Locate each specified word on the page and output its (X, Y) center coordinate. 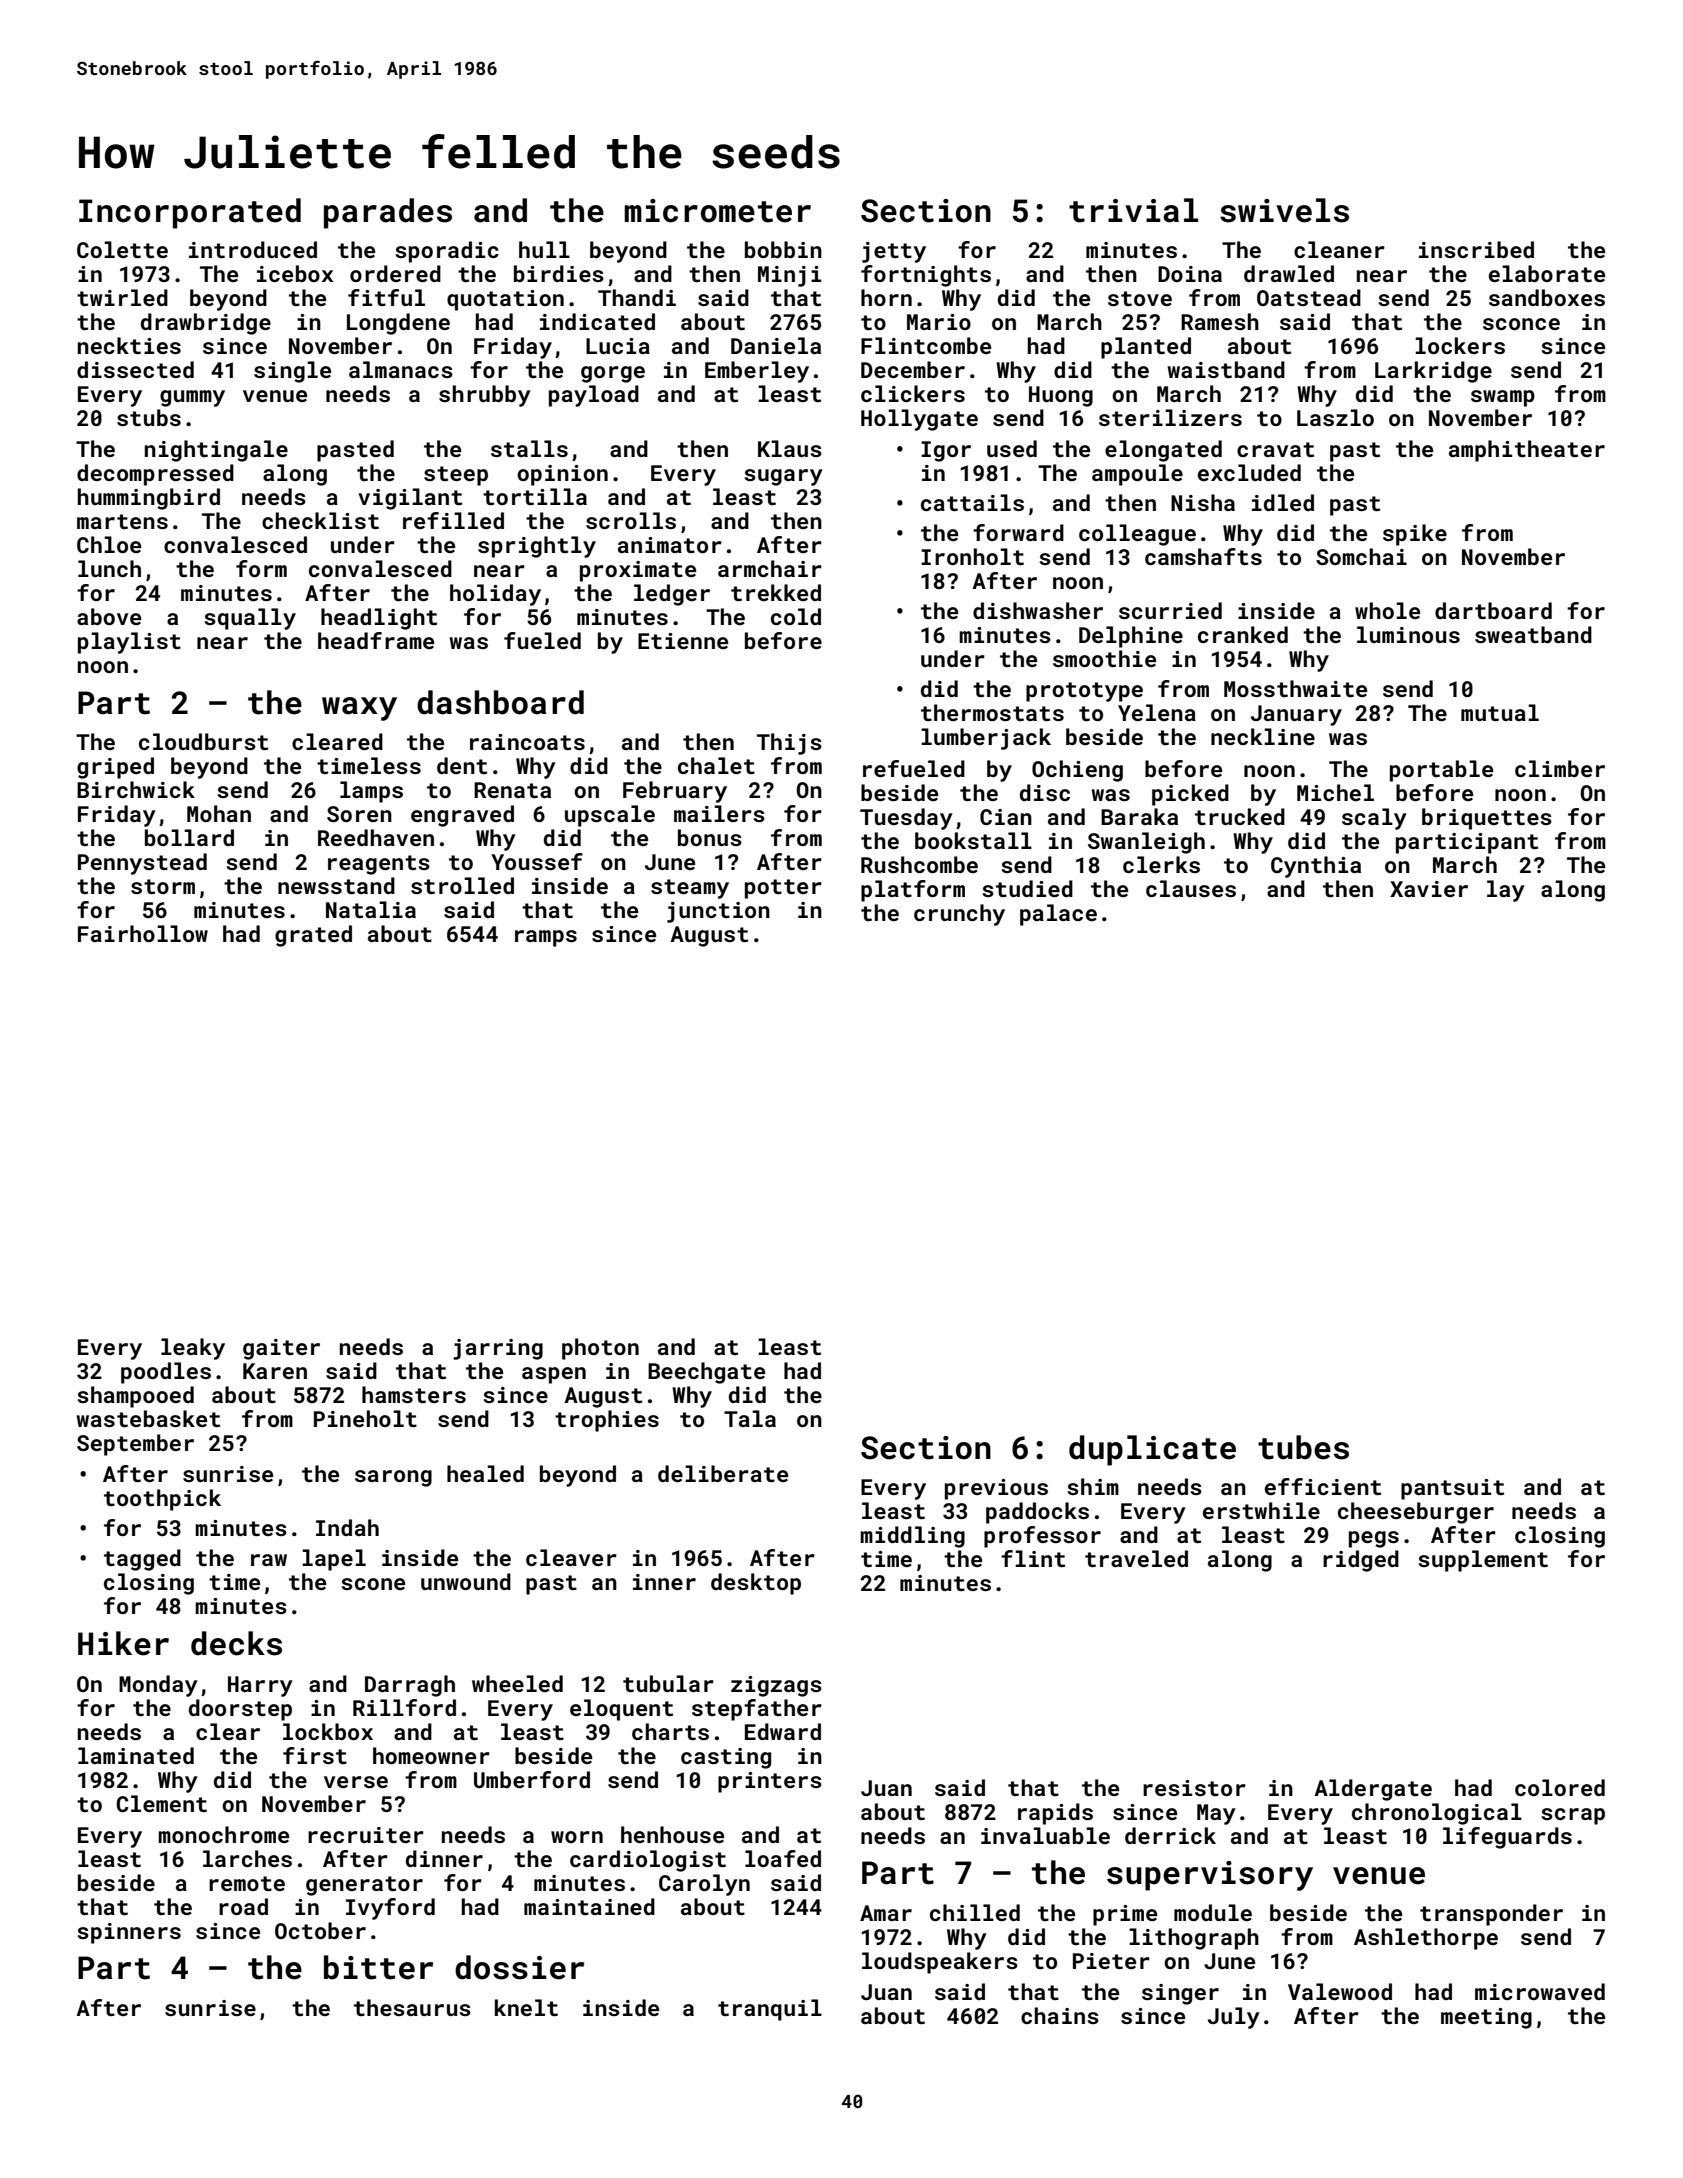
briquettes (1487, 819)
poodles (166, 1373)
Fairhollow (143, 933)
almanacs (401, 369)
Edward (783, 1731)
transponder (1491, 1915)
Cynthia (1316, 867)
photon (600, 1349)
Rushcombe (919, 864)
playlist (129, 643)
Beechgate (706, 1373)
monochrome (223, 1834)
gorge (613, 374)
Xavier (1429, 889)
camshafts (1203, 556)
